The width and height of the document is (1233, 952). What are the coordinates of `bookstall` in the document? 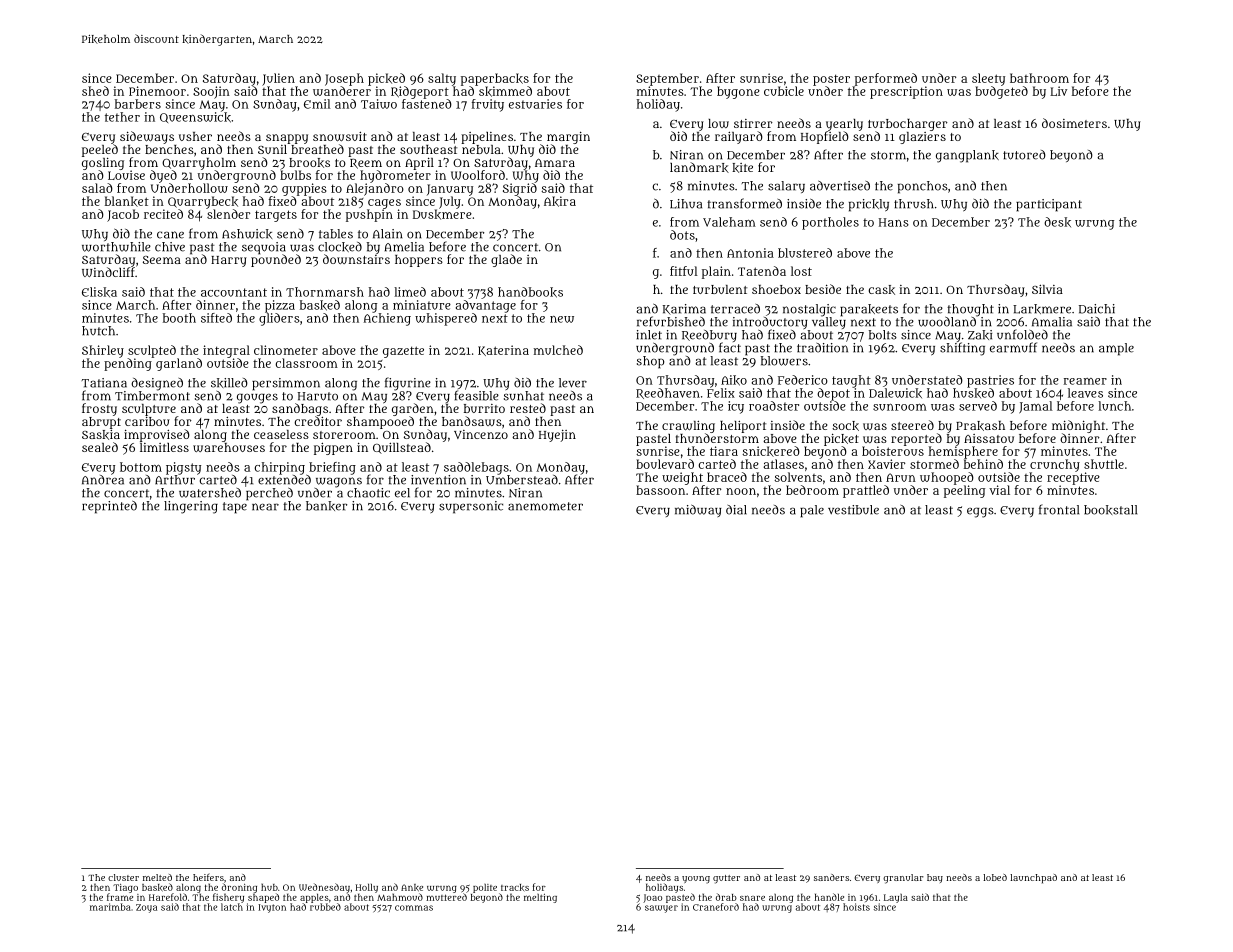 It's located at (1110, 510).
